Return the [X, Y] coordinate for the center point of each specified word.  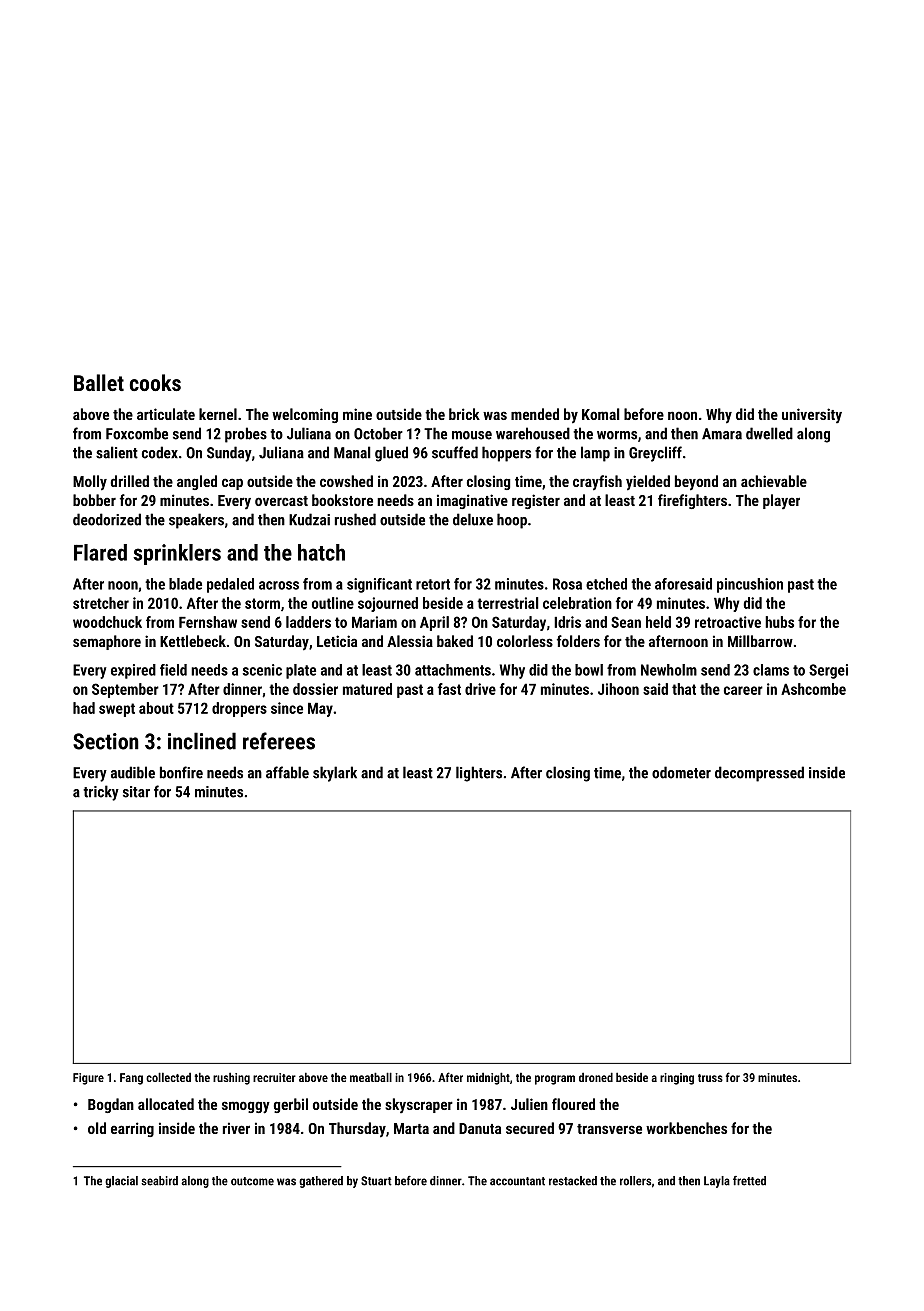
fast [449, 689]
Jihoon [618, 689]
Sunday [229, 454]
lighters [479, 774]
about [156, 708]
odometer [681, 772]
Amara [722, 434]
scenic [262, 670]
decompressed [759, 774]
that [684, 689]
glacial [121, 1182]
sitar [136, 792]
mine [357, 414]
